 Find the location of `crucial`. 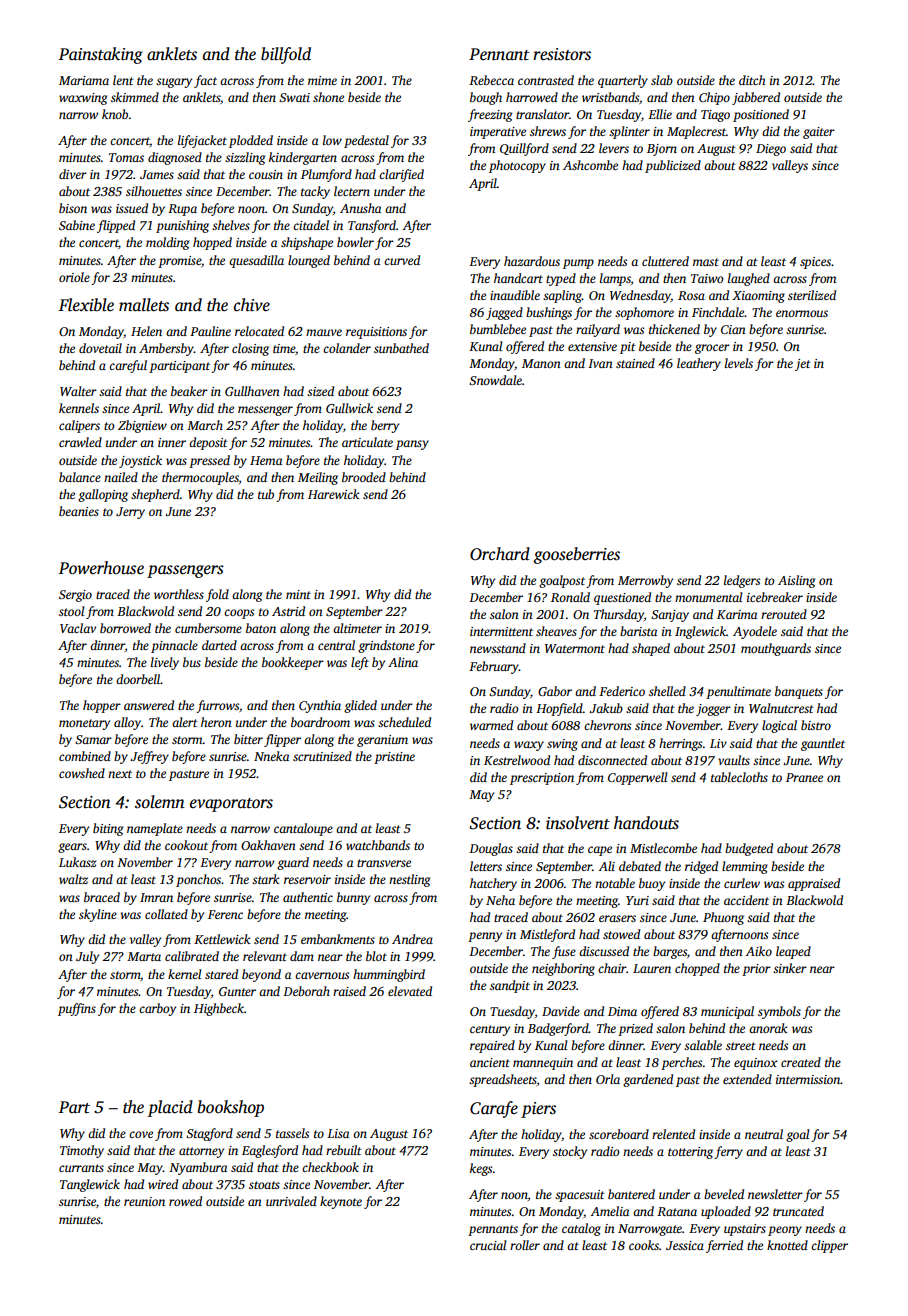

crucial is located at coordinates (488, 1245).
